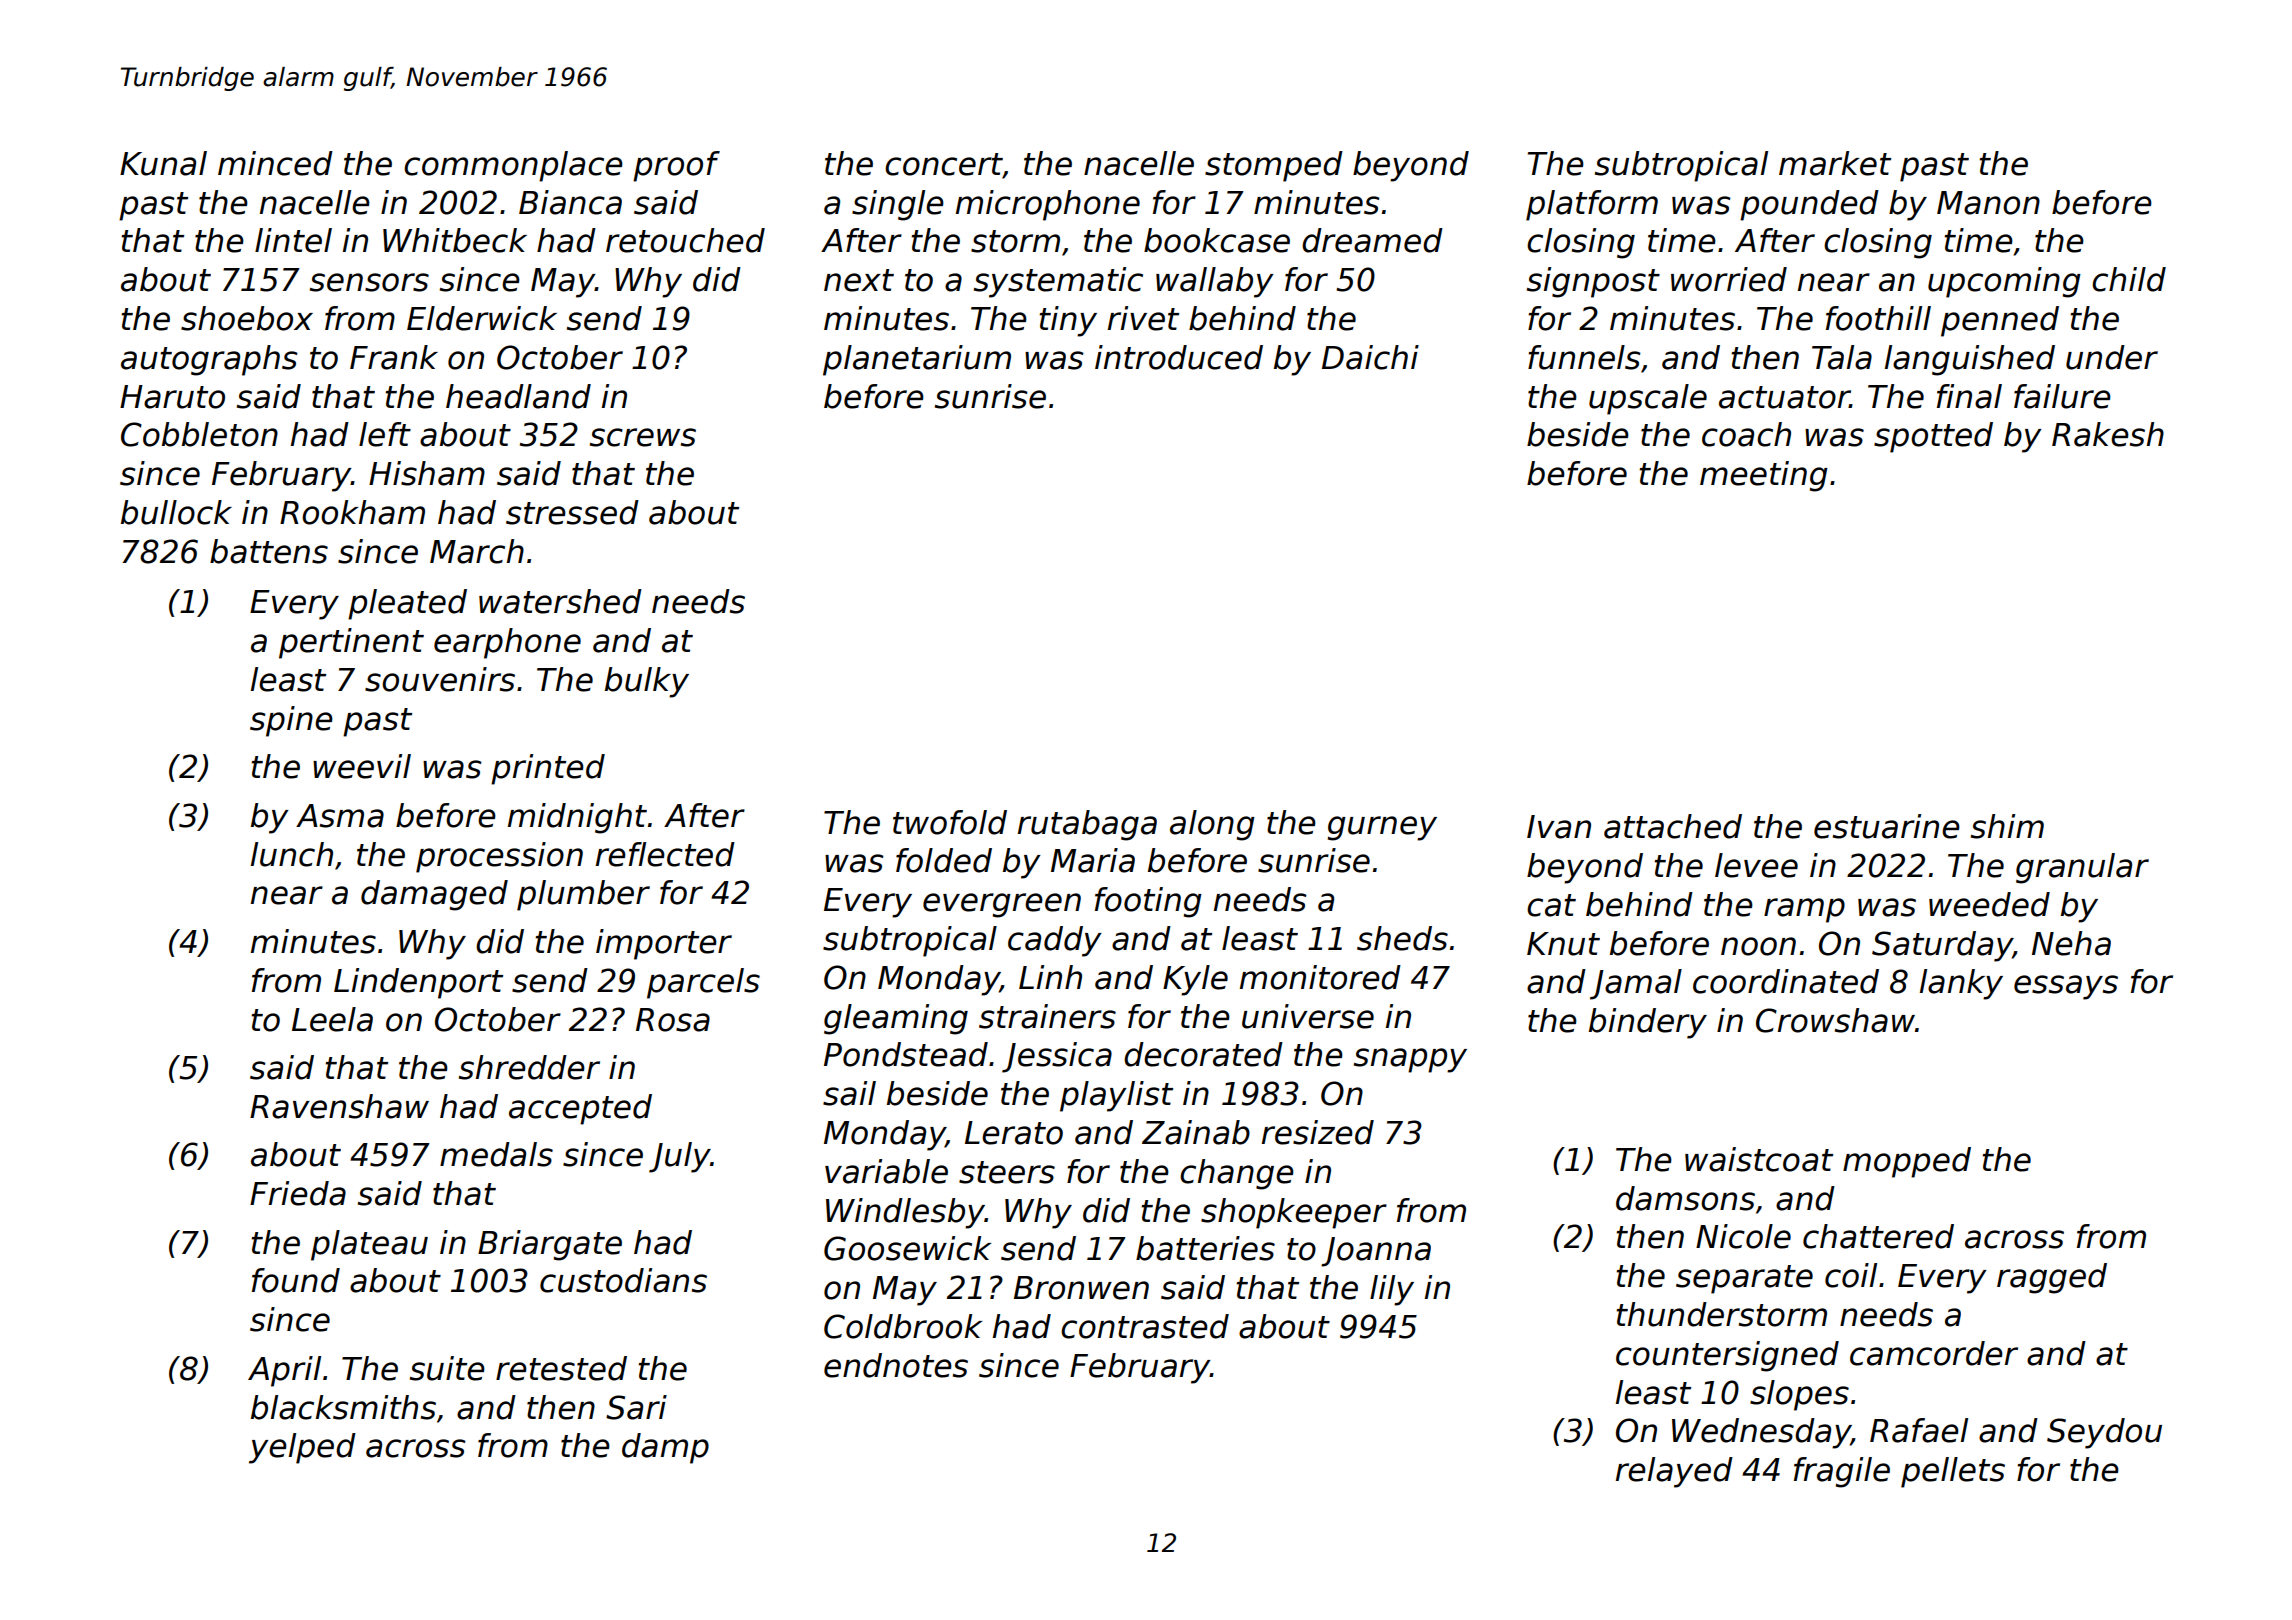 The height and width of the screenshot is (1620, 2292). I want to click on bulky, so click(647, 682).
